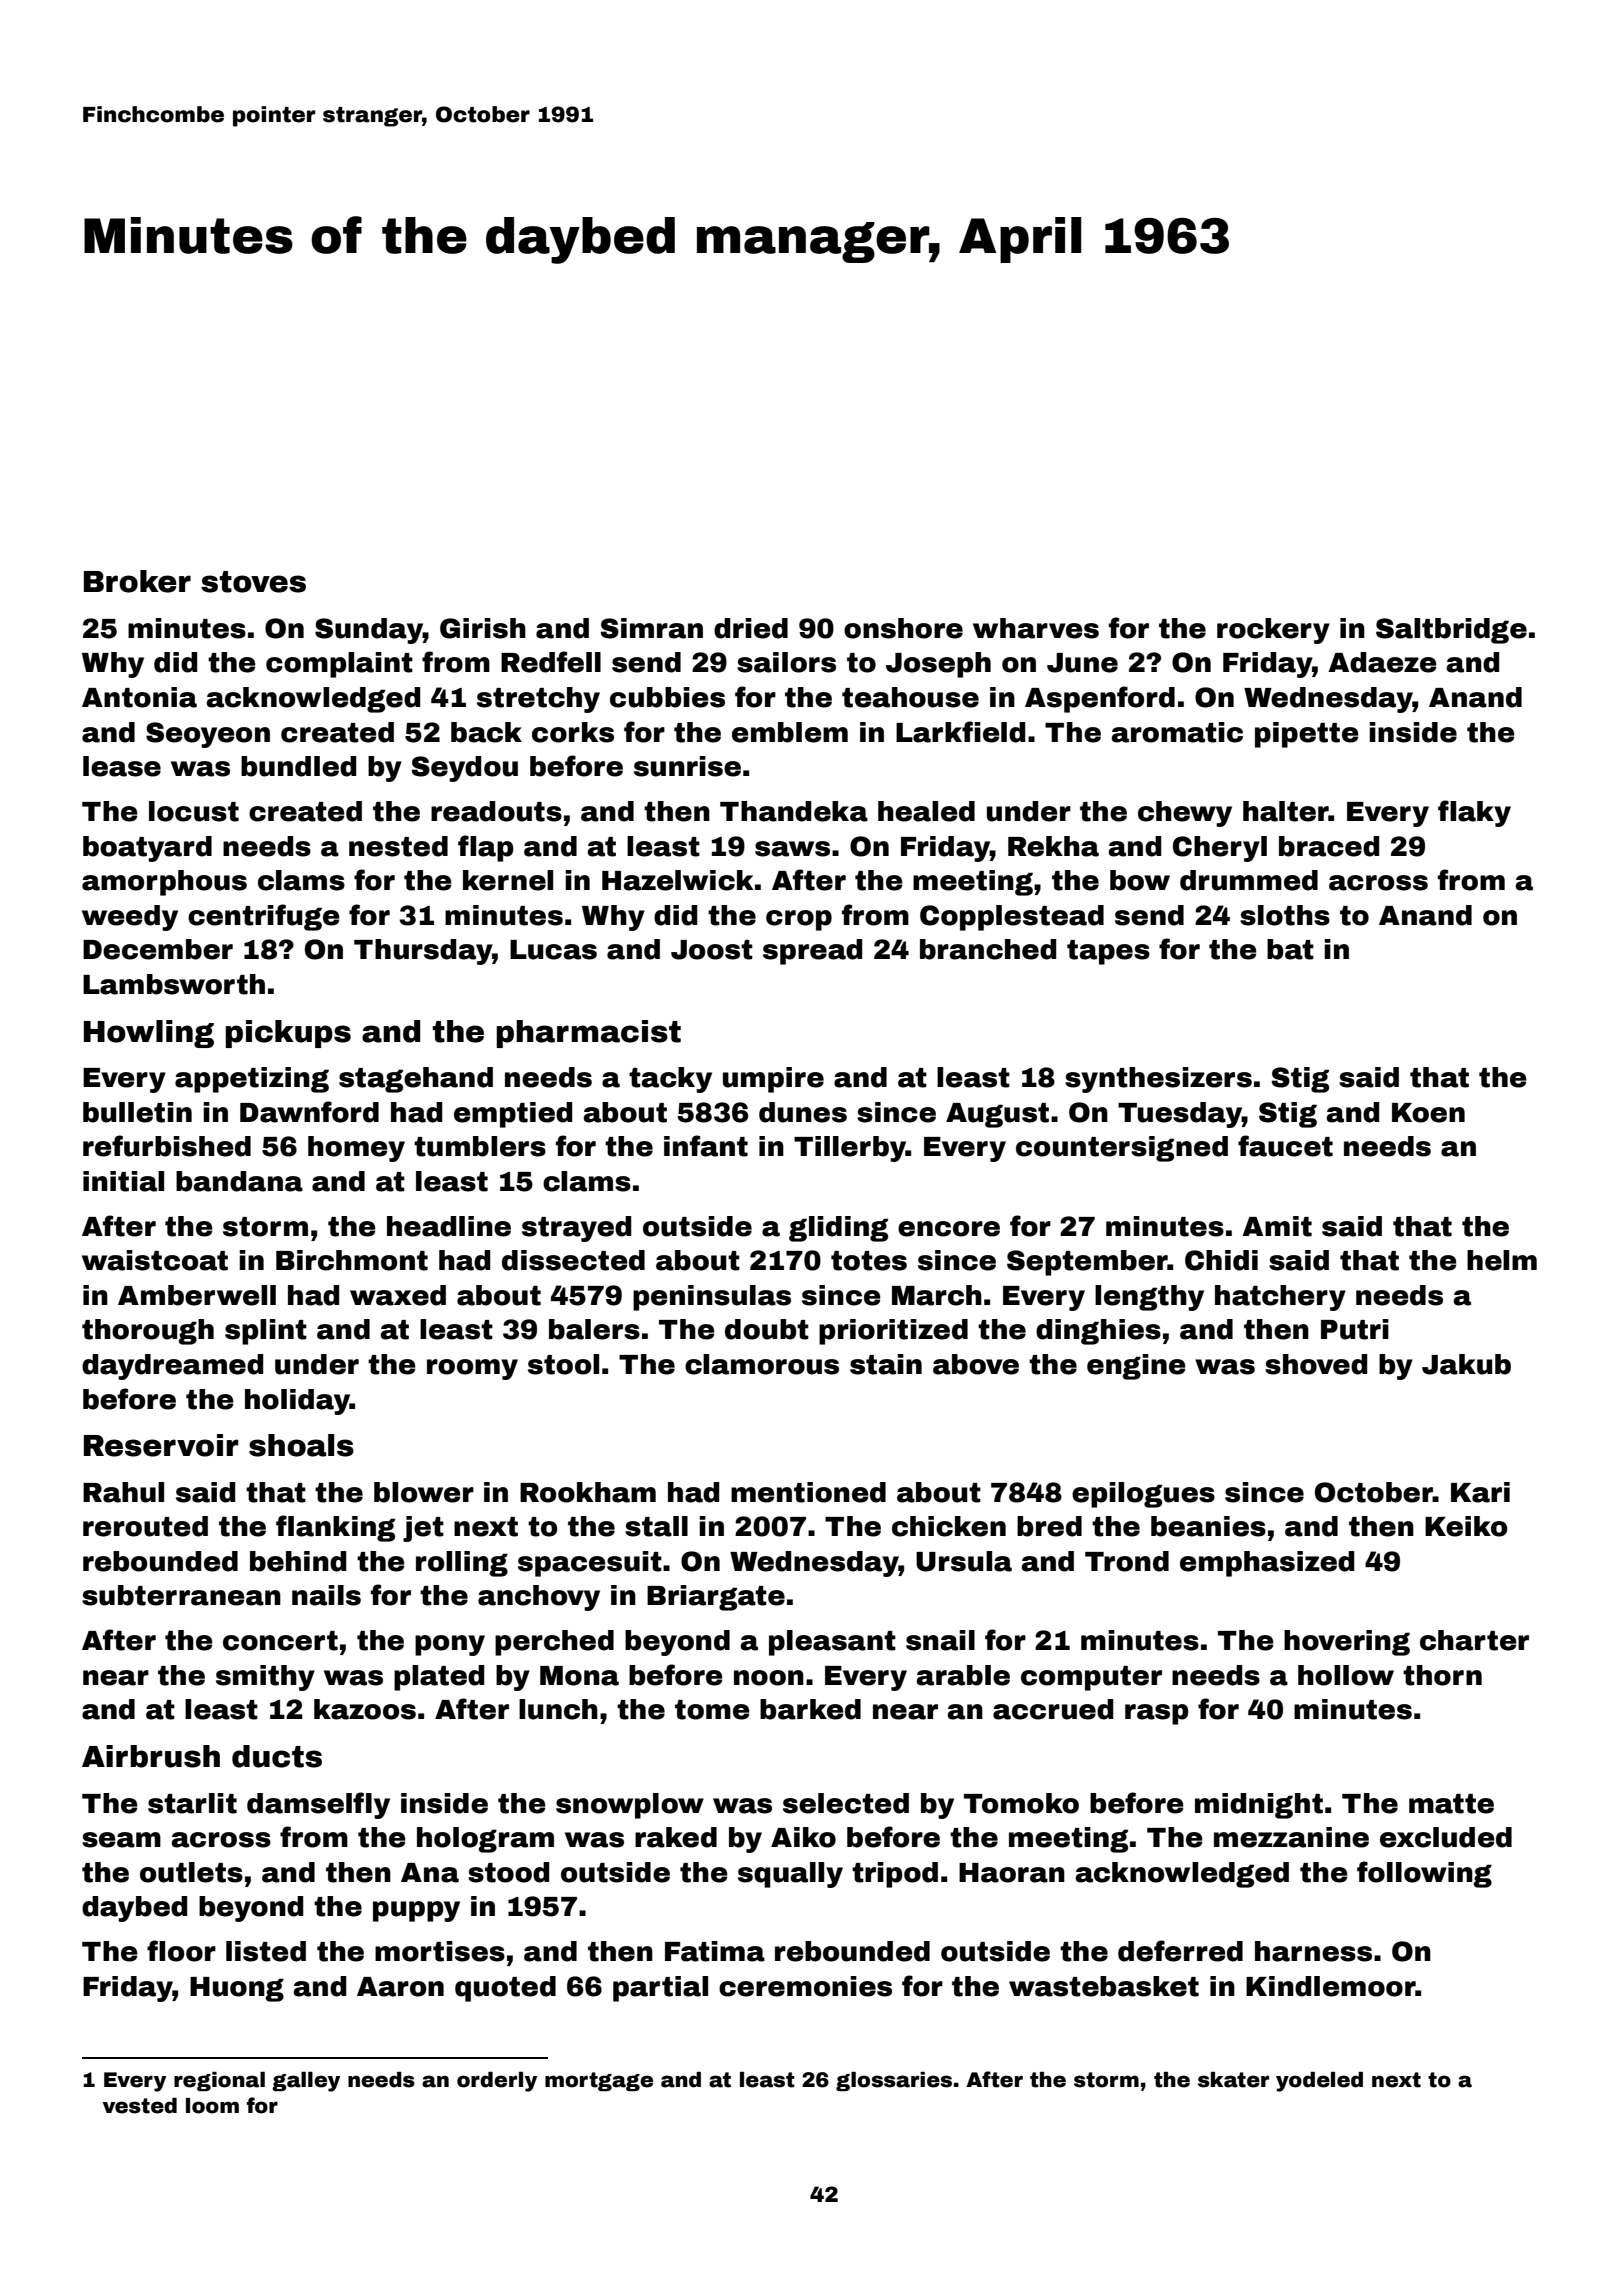  I want to click on lengthy, so click(1149, 1298).
